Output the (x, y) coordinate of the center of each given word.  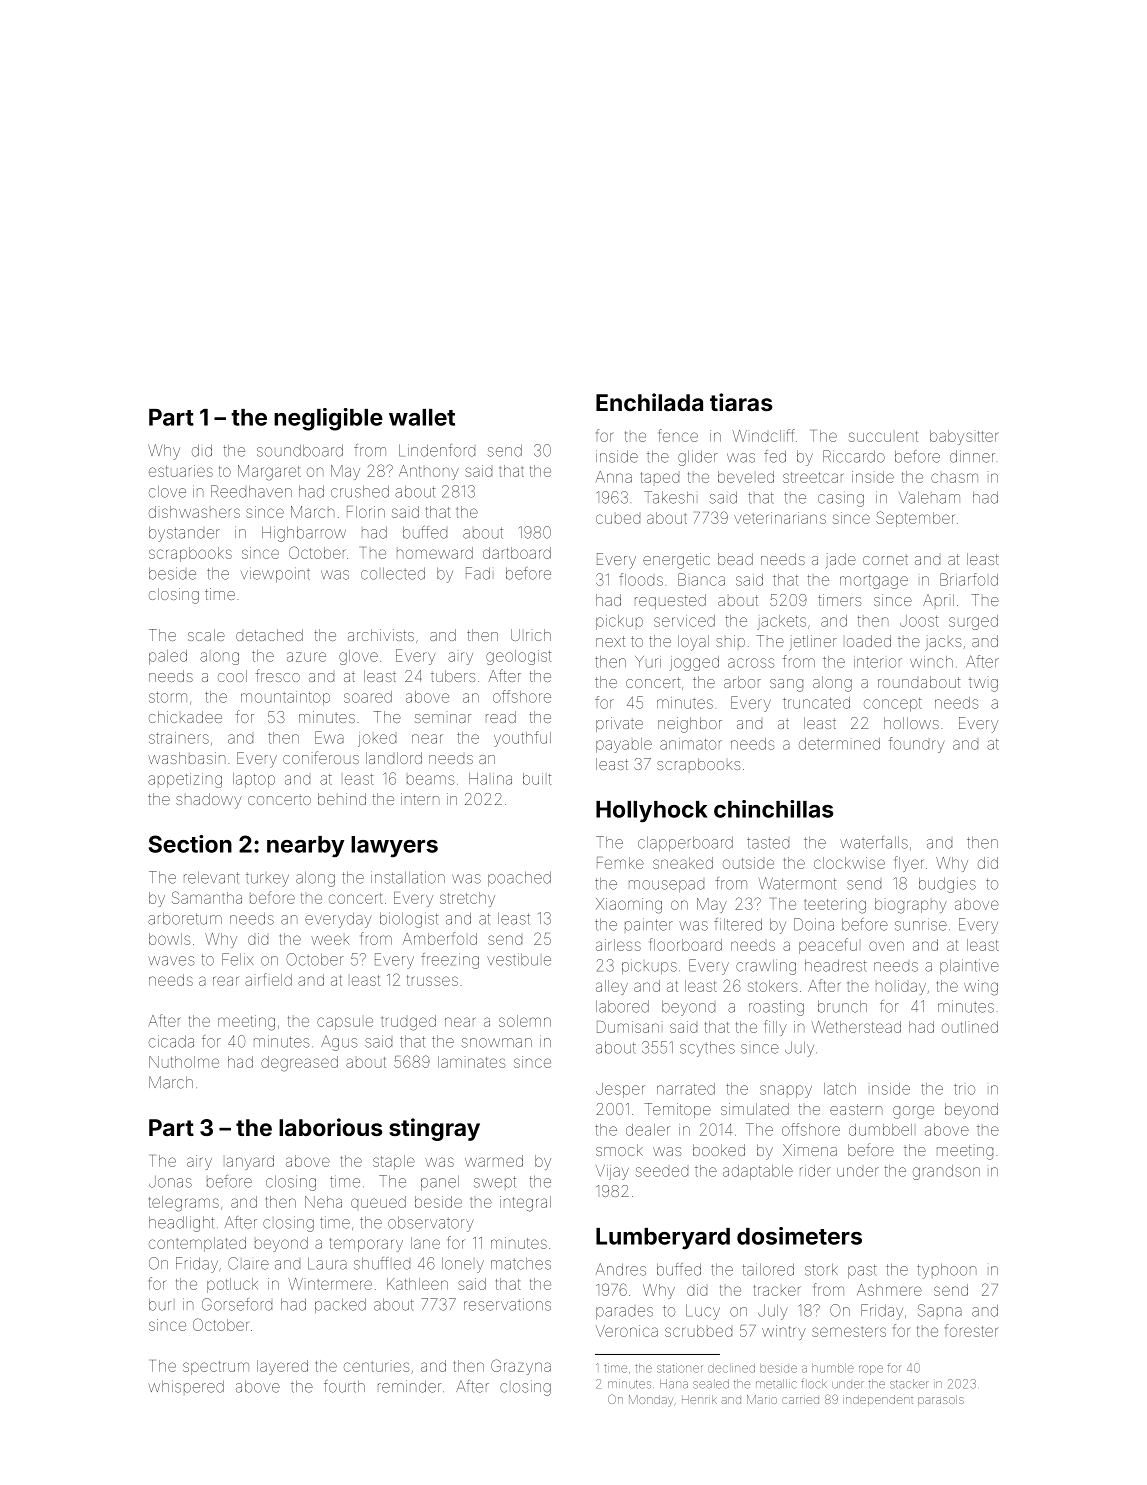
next (610, 641)
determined (839, 744)
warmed (494, 1161)
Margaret (269, 473)
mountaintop (285, 698)
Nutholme (184, 1062)
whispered (186, 1386)
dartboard (517, 553)
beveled (746, 477)
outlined (970, 1027)
